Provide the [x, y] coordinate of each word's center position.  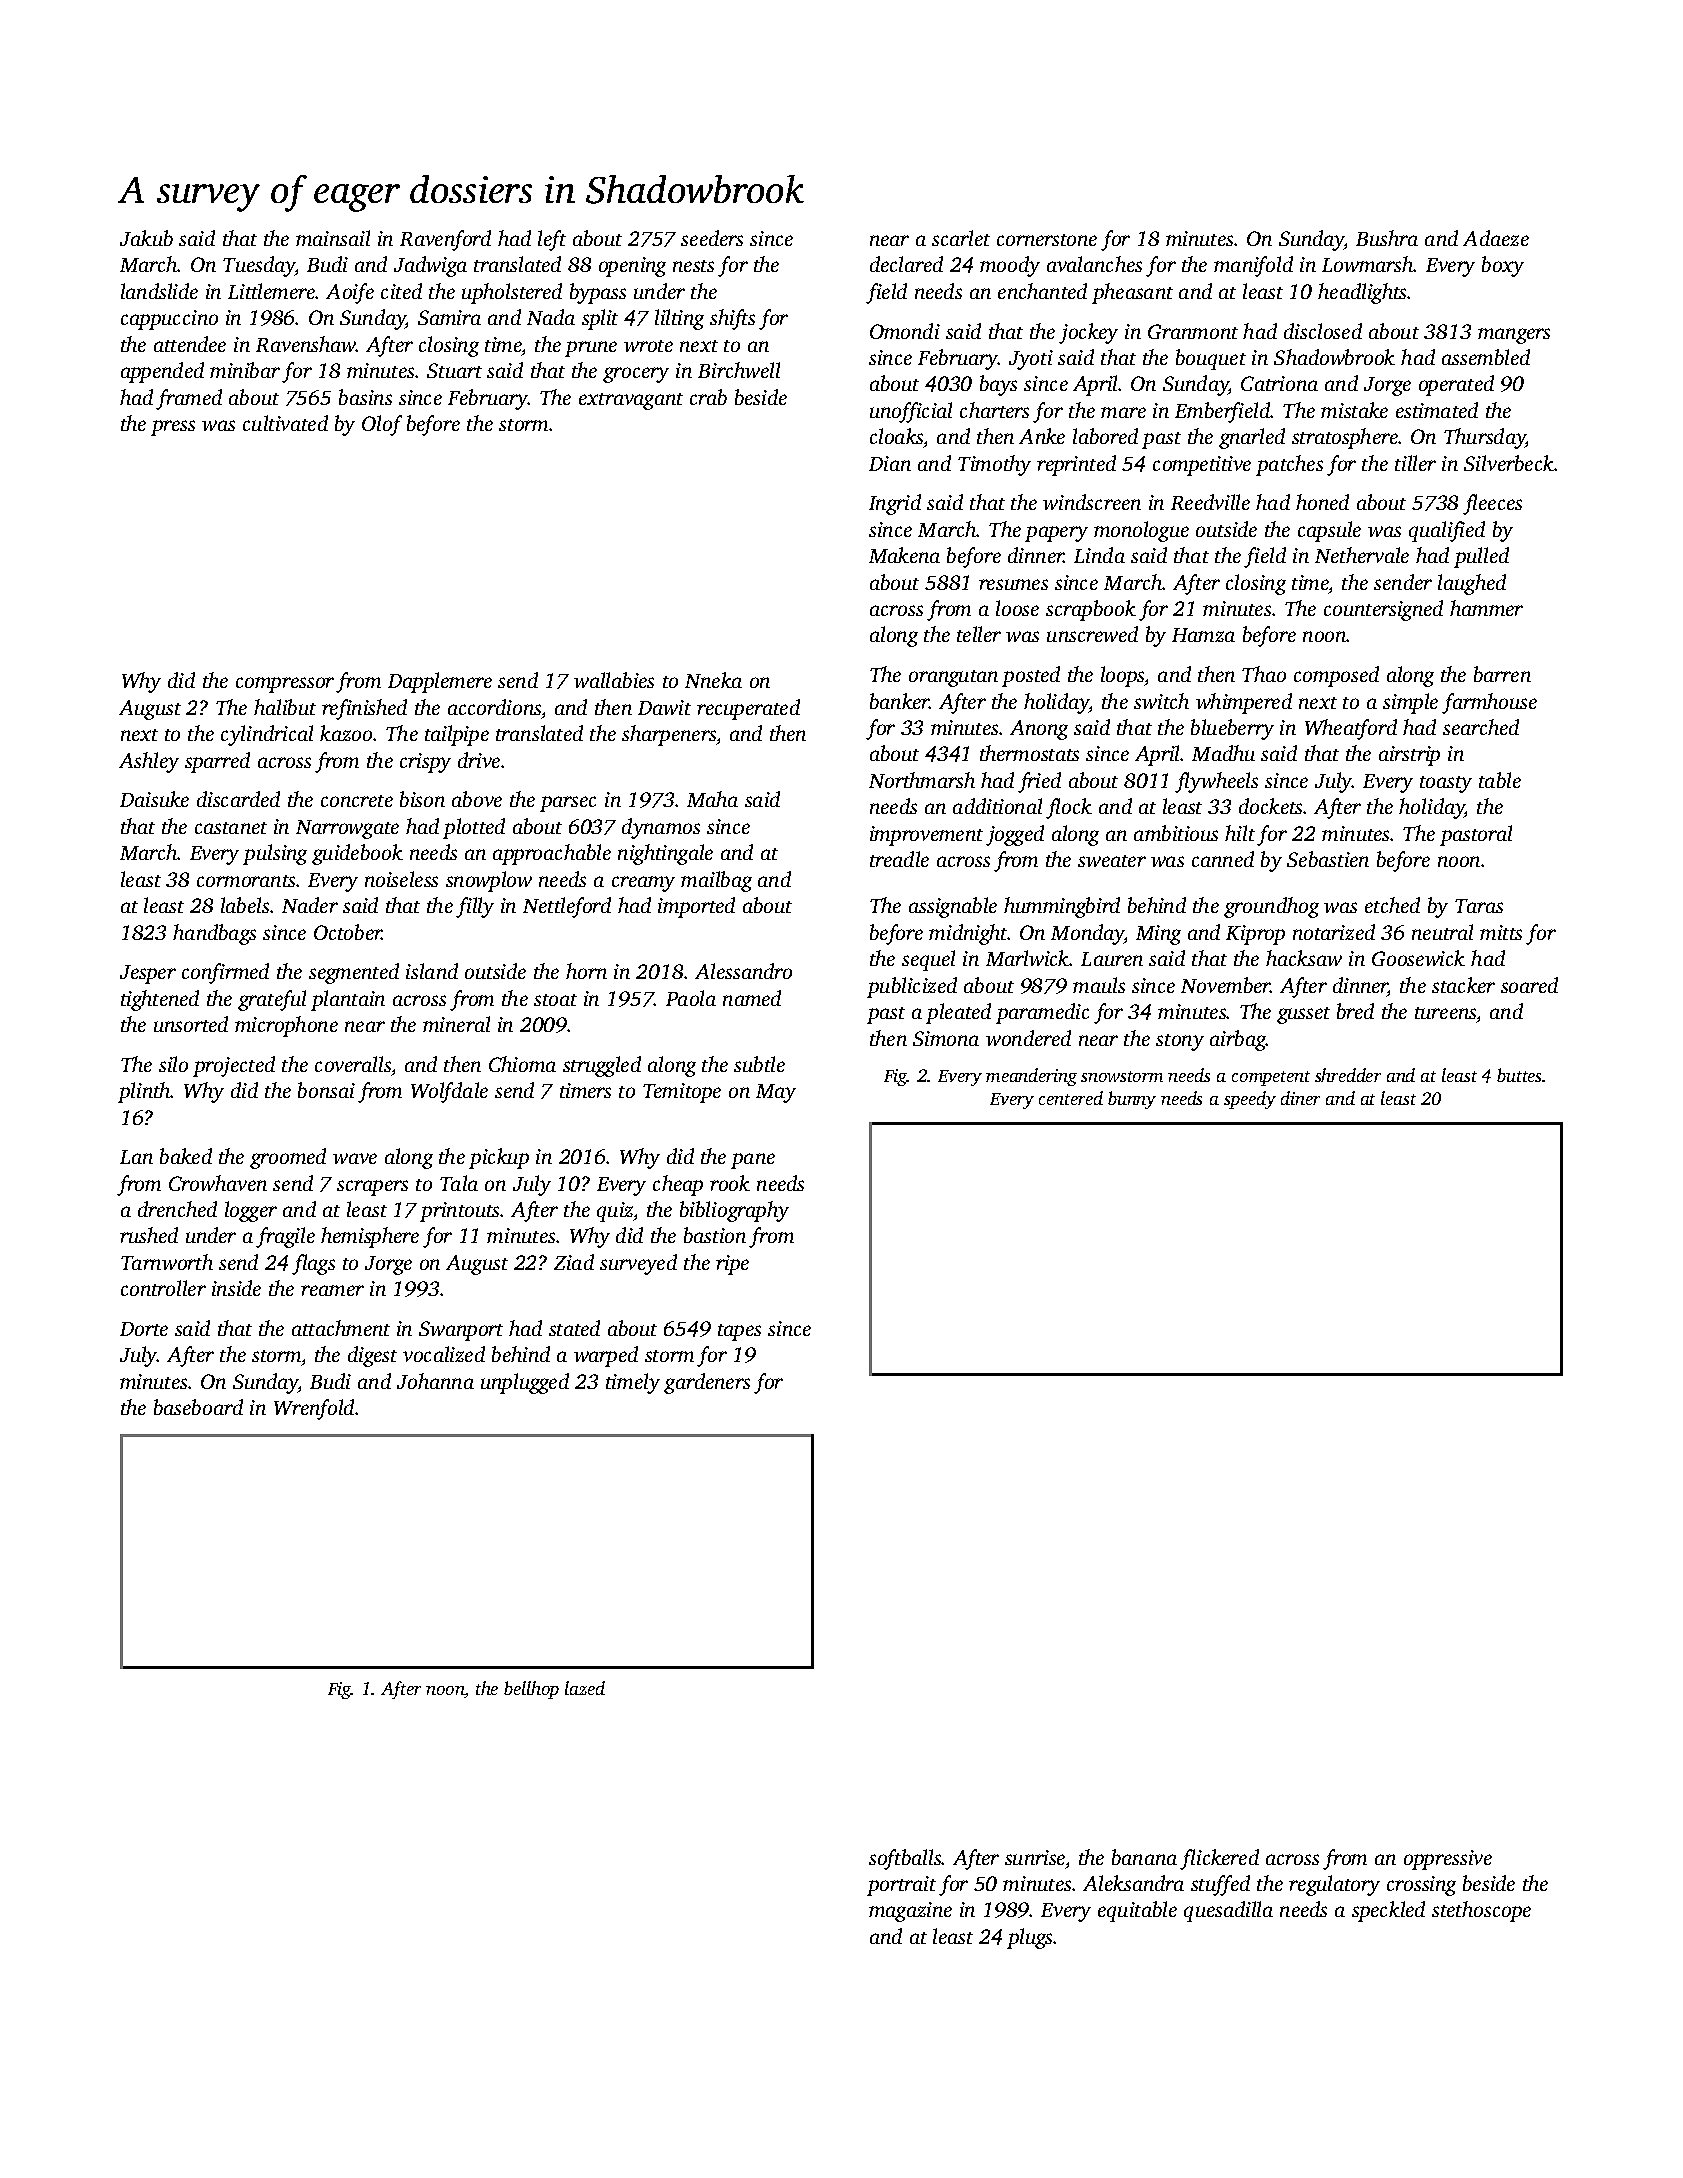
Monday [1087, 934]
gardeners [707, 1383]
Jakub [146, 238]
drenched [177, 1209]
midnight [968, 934]
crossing [1421, 1886]
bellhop [531, 1690]
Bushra [1387, 238]
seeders [712, 238]
